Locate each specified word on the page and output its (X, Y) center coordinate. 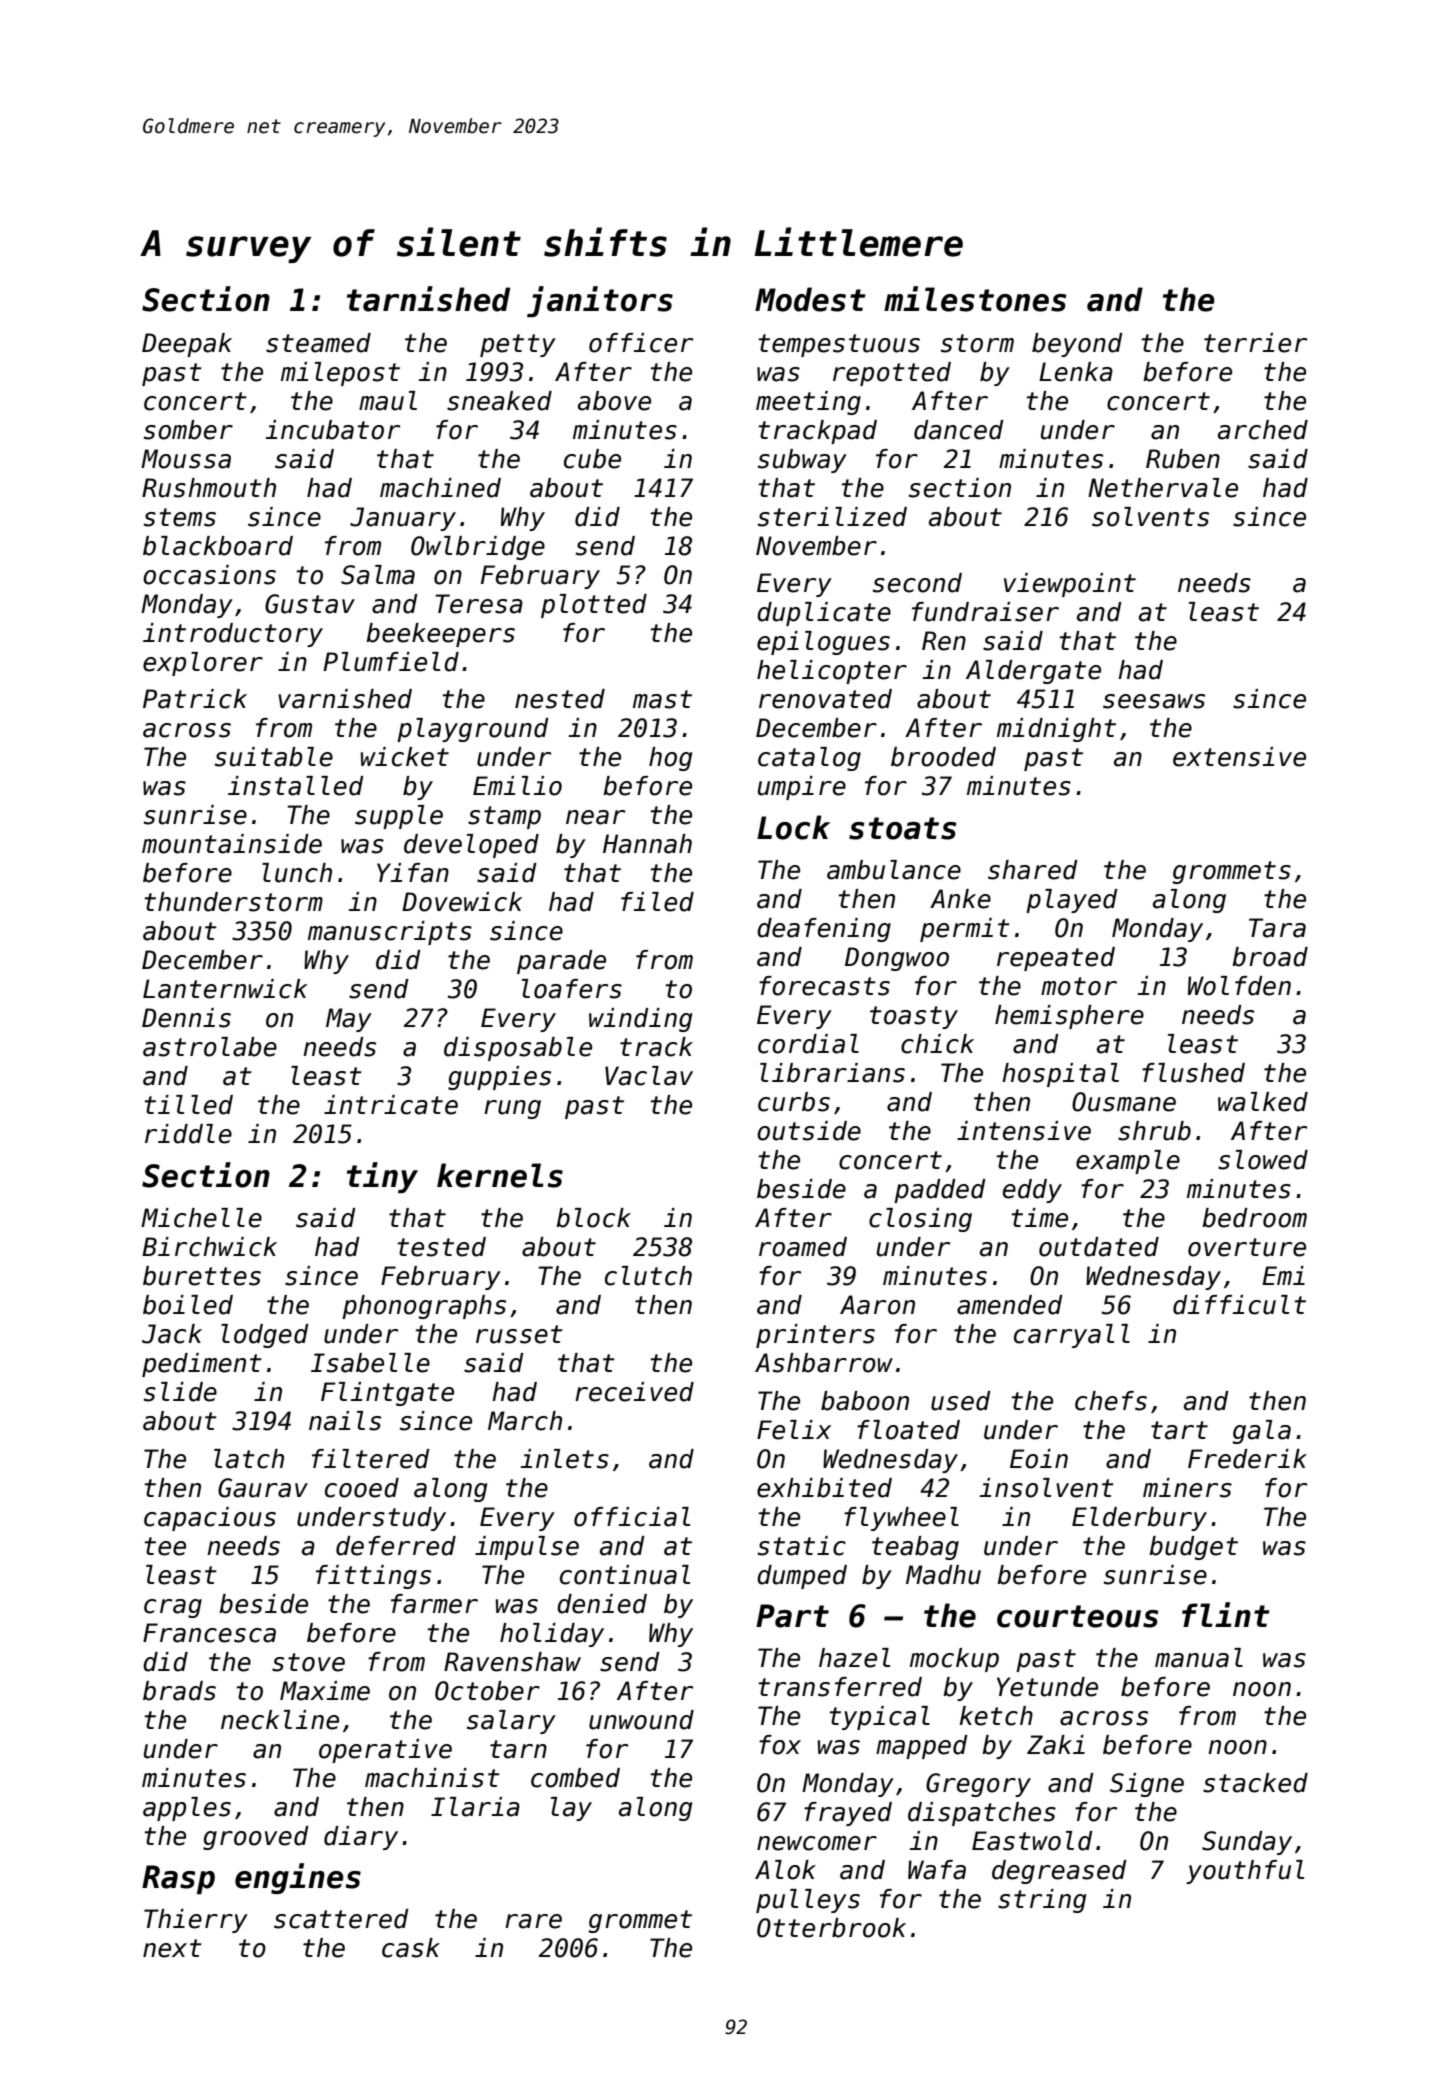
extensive (1239, 757)
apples (187, 1809)
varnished (345, 699)
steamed (318, 343)
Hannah (647, 844)
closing (920, 1220)
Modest (810, 299)
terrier (1255, 343)
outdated (1099, 1247)
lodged (265, 1336)
